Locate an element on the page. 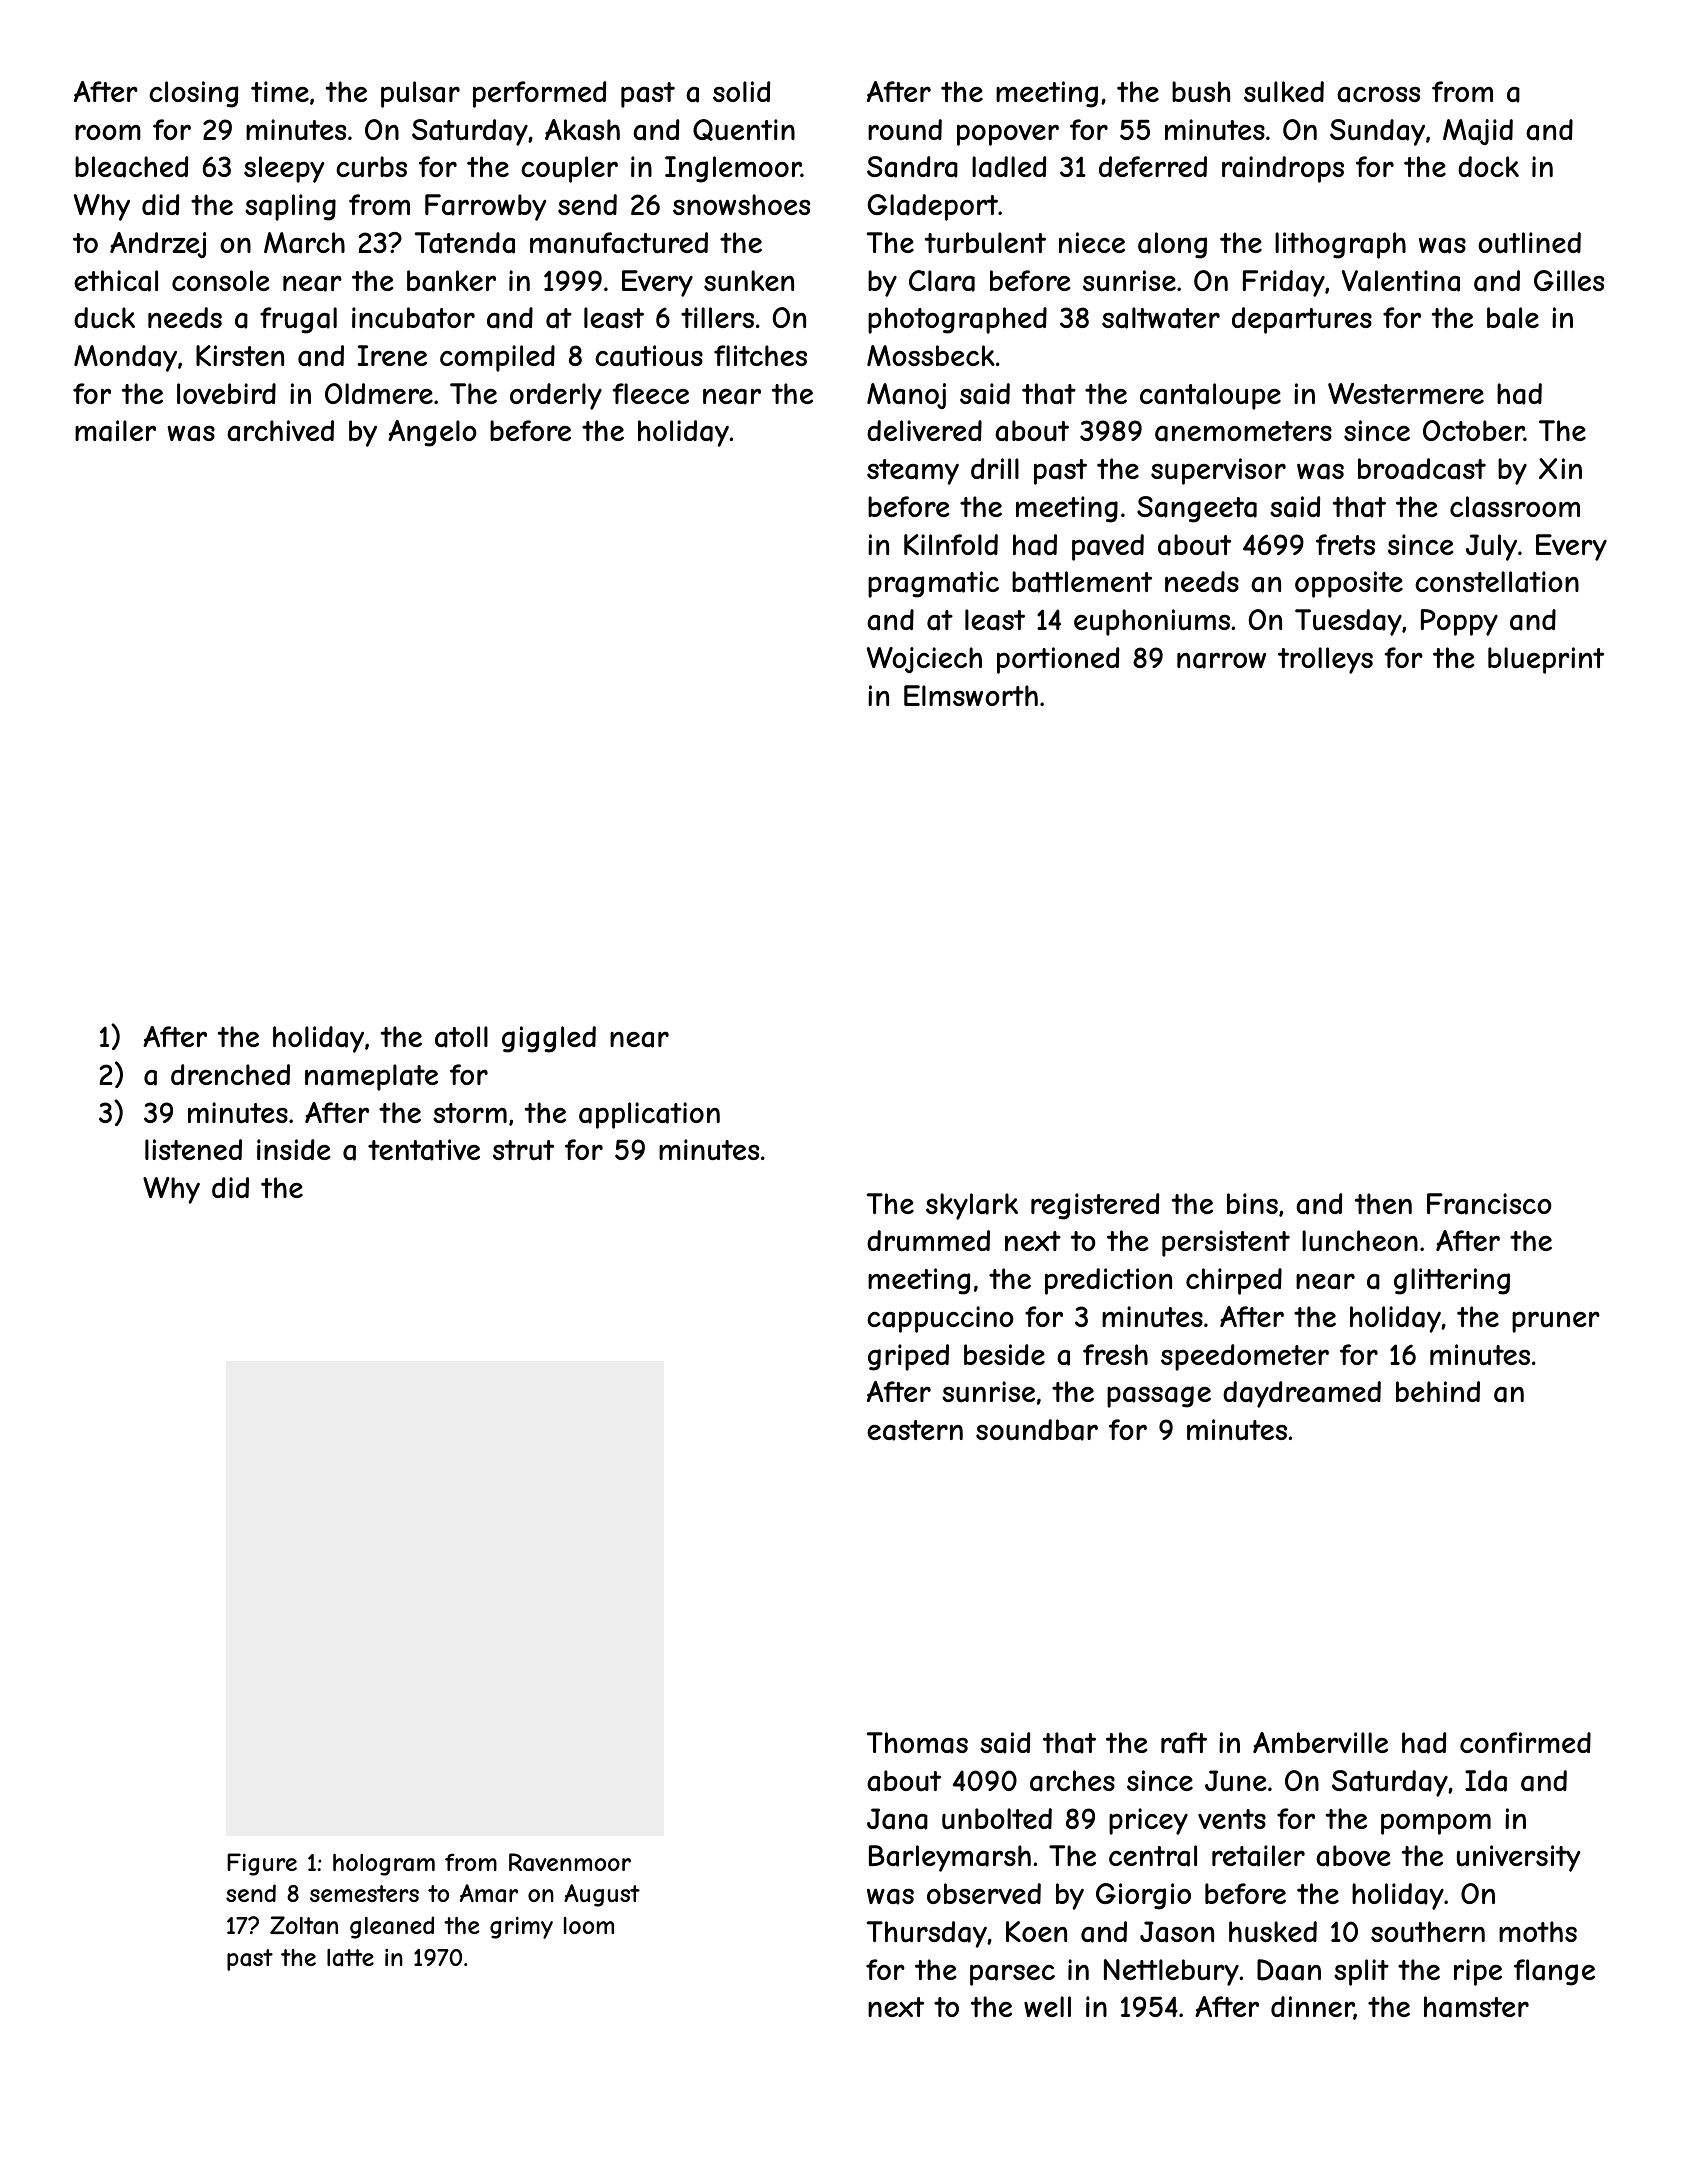 This image has width=1683, height=2178. bush is located at coordinates (1201, 91).
